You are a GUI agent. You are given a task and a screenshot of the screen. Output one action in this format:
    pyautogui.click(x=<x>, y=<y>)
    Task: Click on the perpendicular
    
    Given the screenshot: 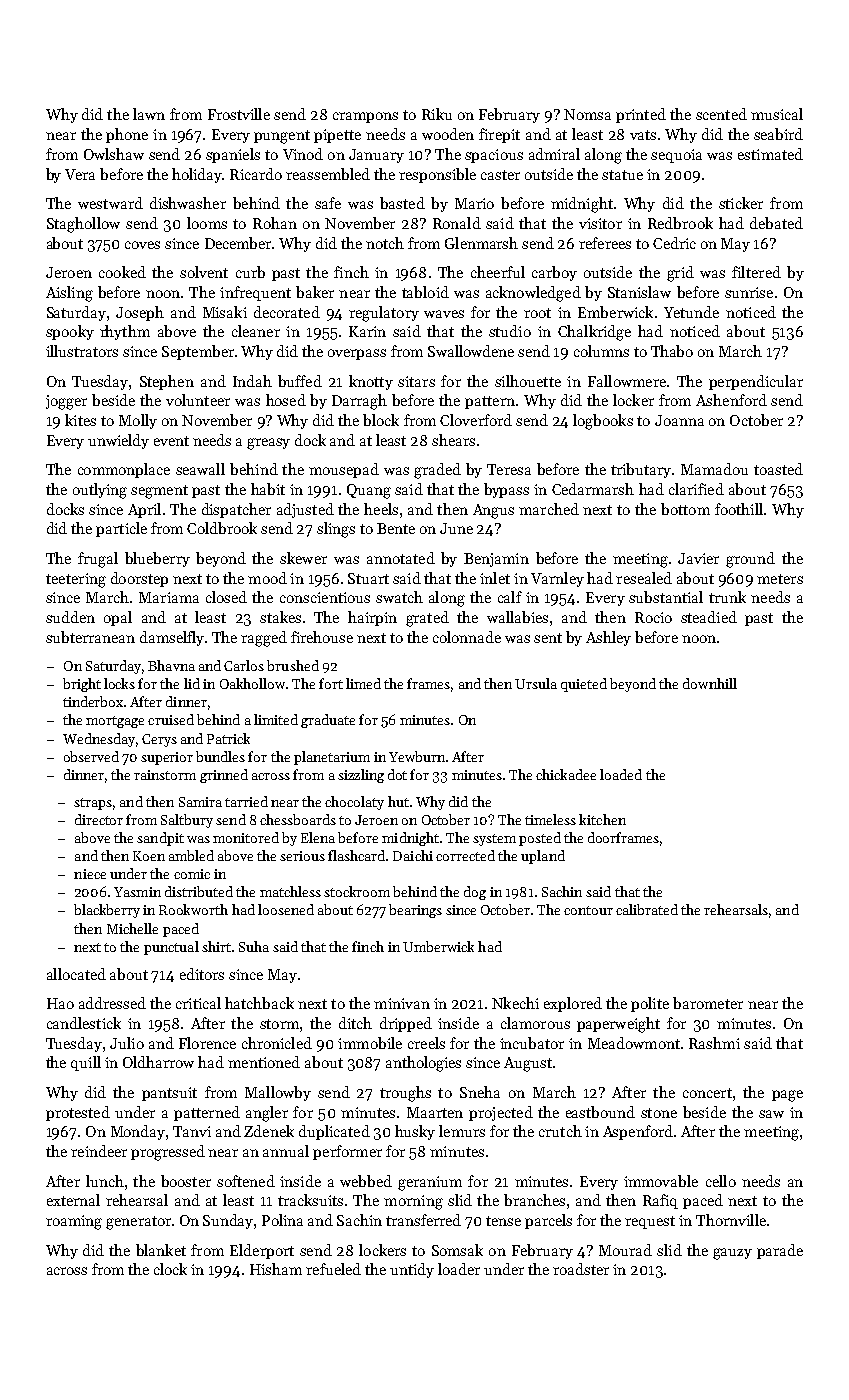 What is the action you would take?
    pyautogui.click(x=756, y=382)
